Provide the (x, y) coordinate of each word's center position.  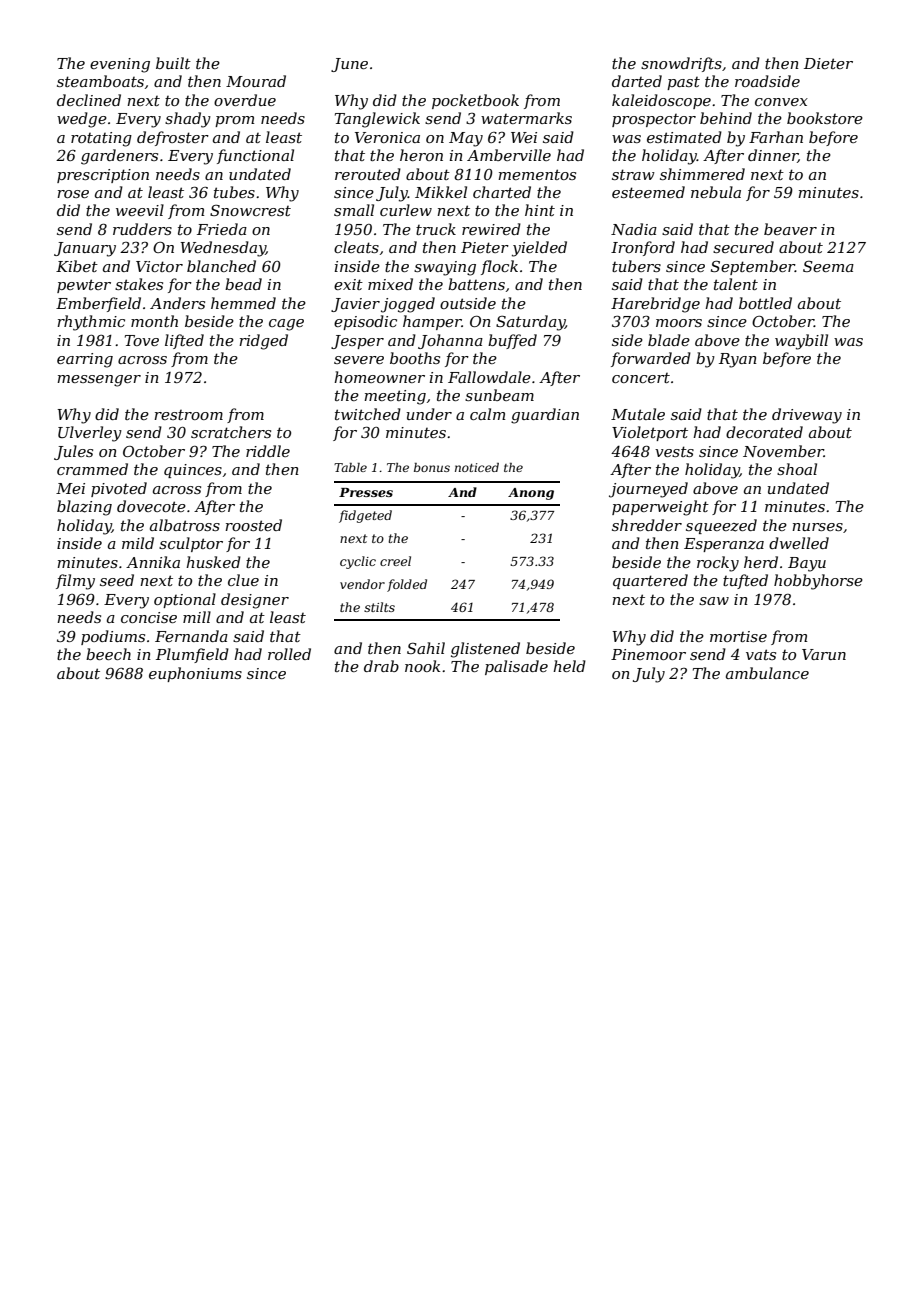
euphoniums (195, 674)
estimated (684, 137)
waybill (801, 342)
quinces (193, 471)
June (349, 65)
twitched (368, 414)
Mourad (256, 81)
